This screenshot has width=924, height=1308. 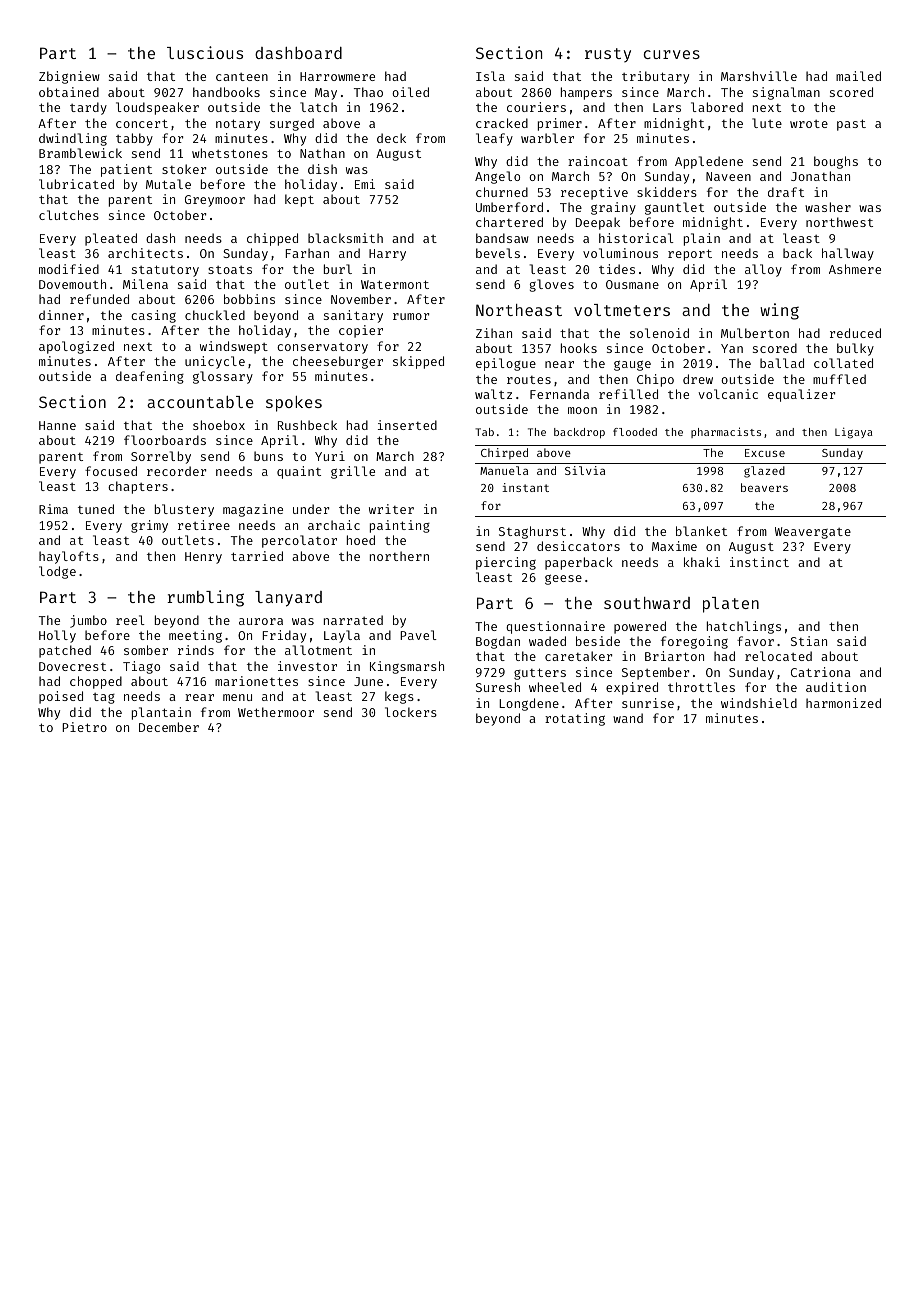 I want to click on cracked, so click(x=502, y=123).
